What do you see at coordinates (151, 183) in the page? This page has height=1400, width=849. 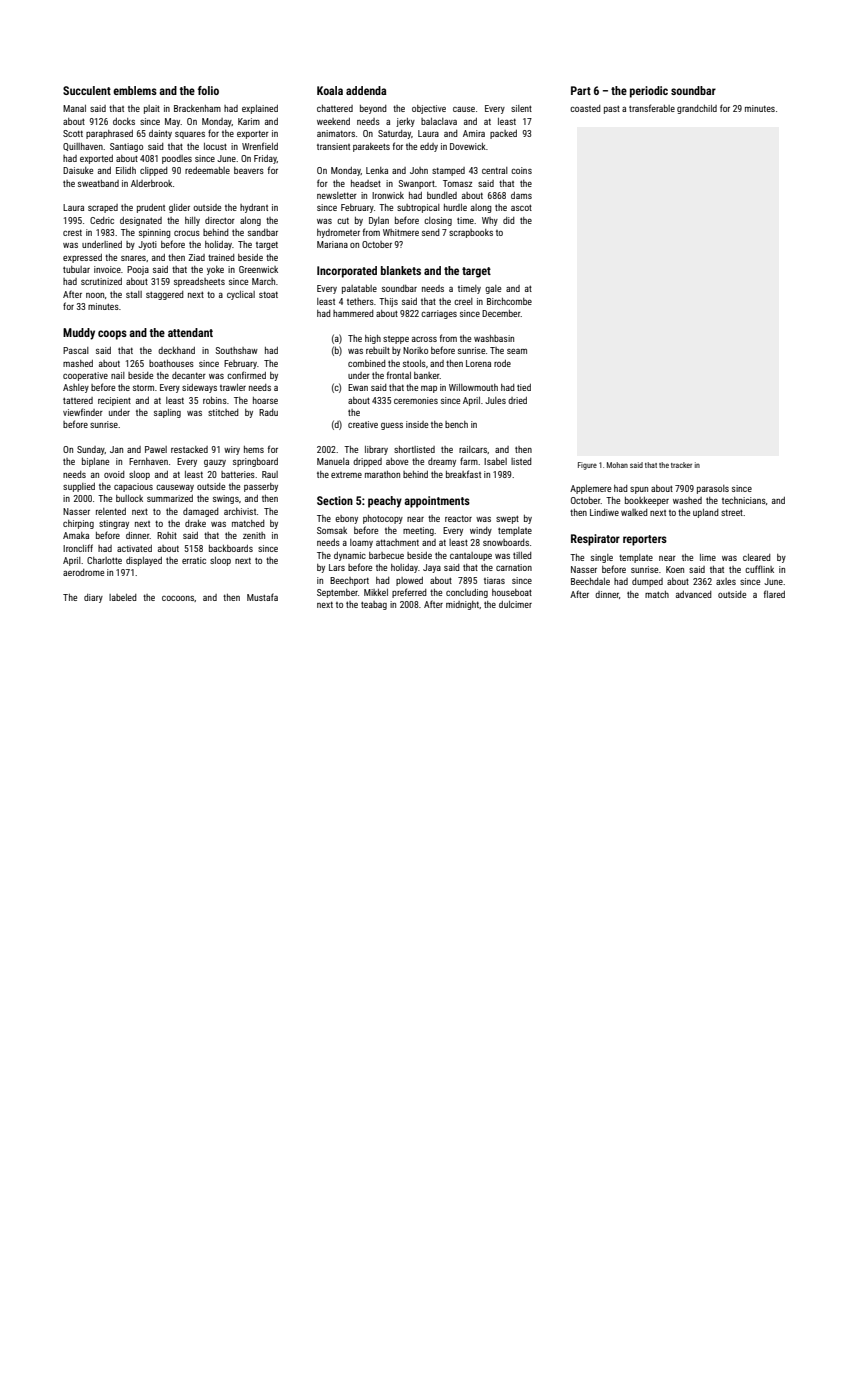 I see `Alderbrook` at bounding box center [151, 183].
